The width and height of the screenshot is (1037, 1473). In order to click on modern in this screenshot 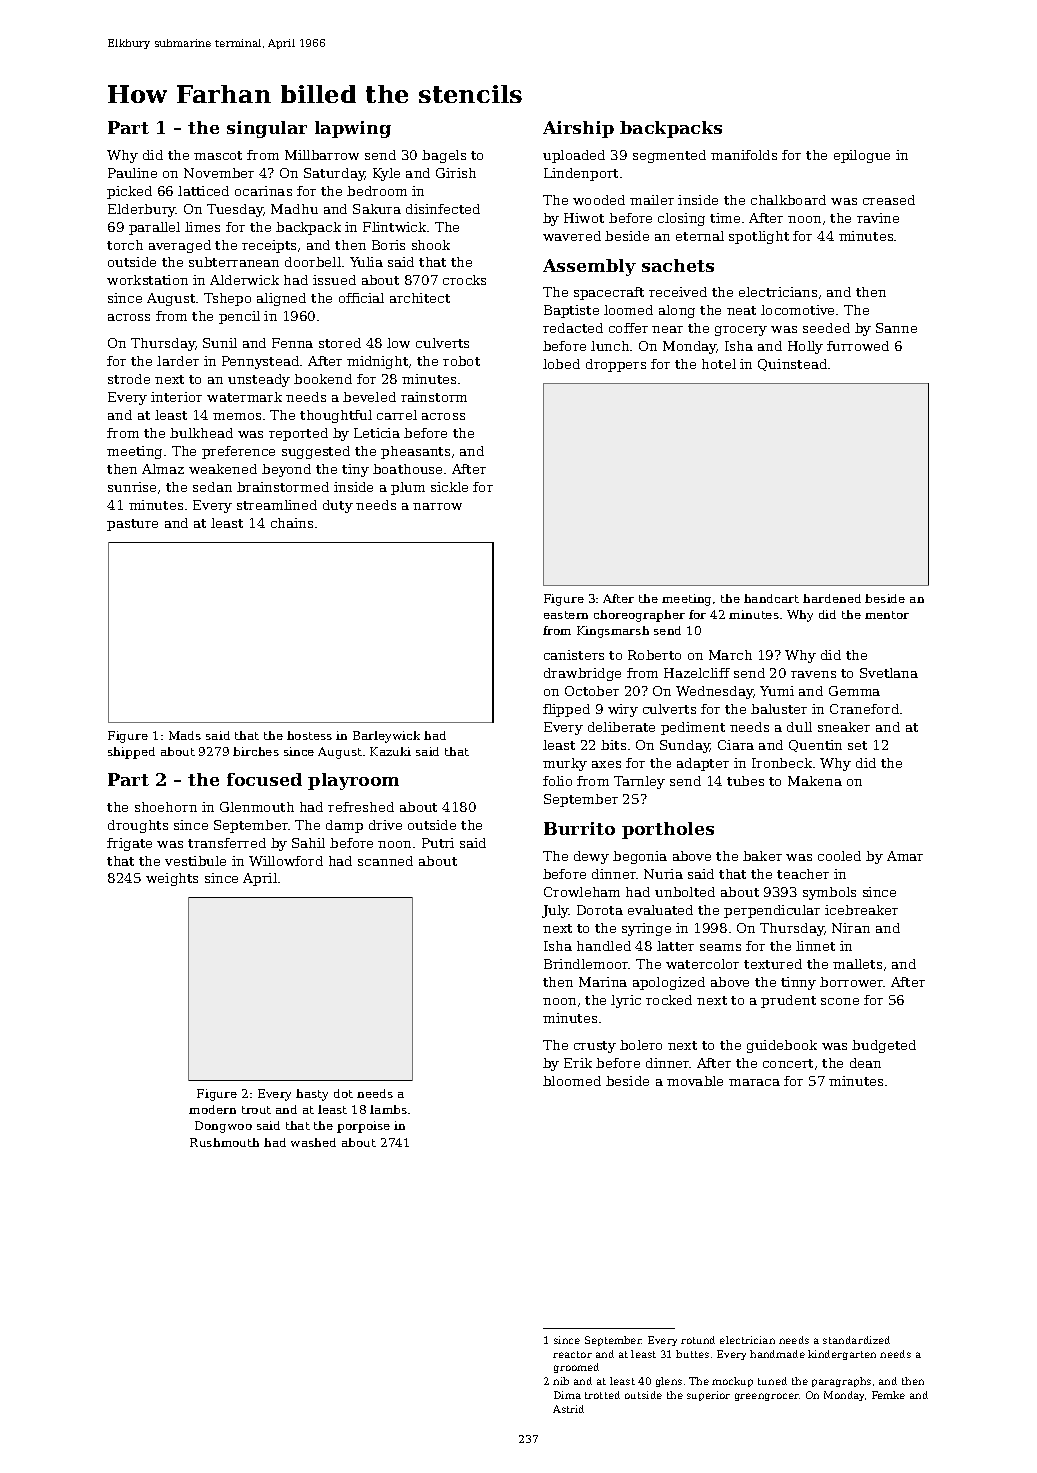, I will do `click(212, 1109)`.
